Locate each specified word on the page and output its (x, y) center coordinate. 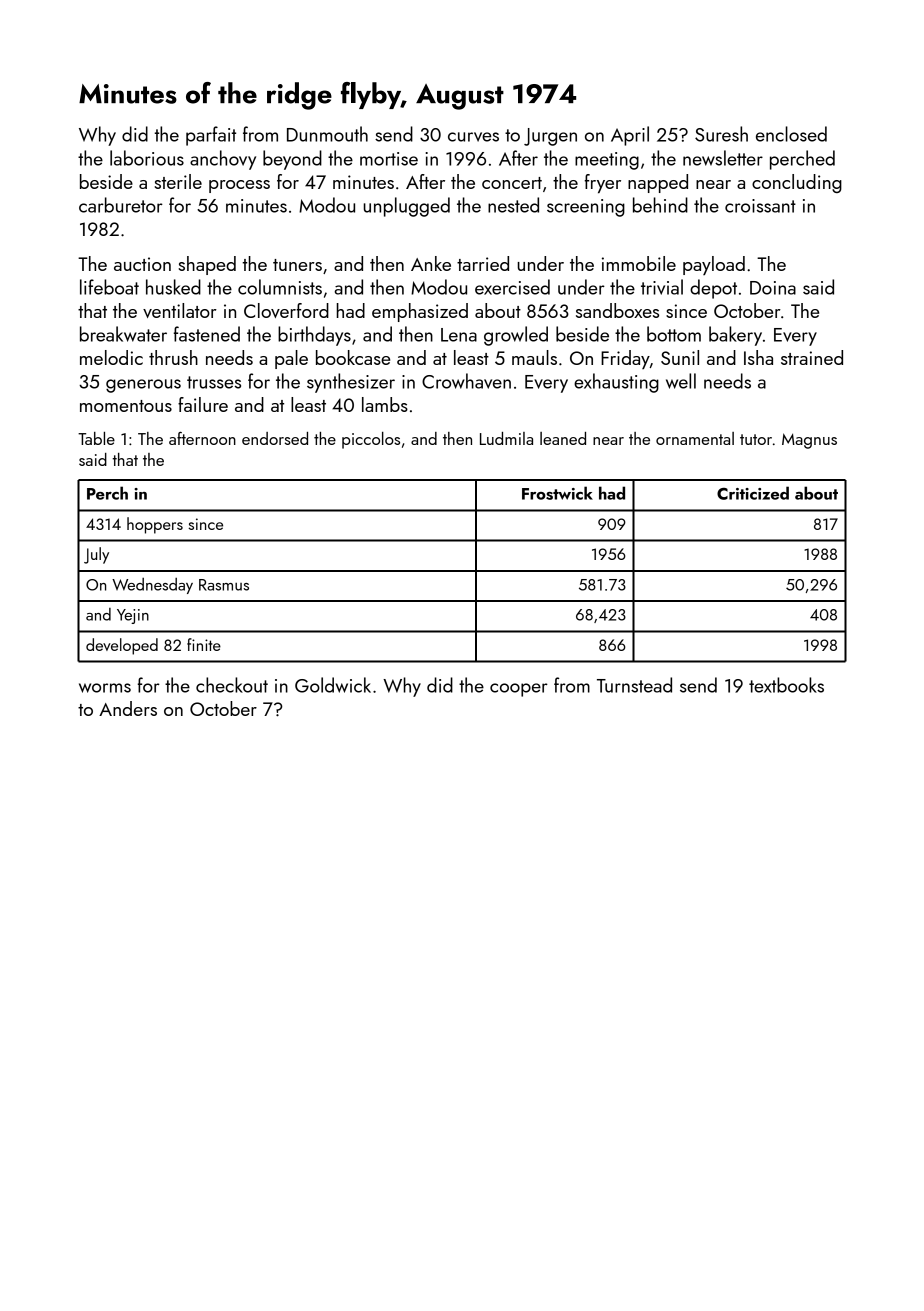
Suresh (721, 134)
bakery (735, 336)
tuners (297, 265)
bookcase (353, 357)
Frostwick (557, 493)
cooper (519, 690)
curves (473, 137)
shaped (207, 265)
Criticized (753, 493)
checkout (232, 685)
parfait (211, 136)
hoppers (155, 525)
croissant (760, 206)
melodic (111, 357)
